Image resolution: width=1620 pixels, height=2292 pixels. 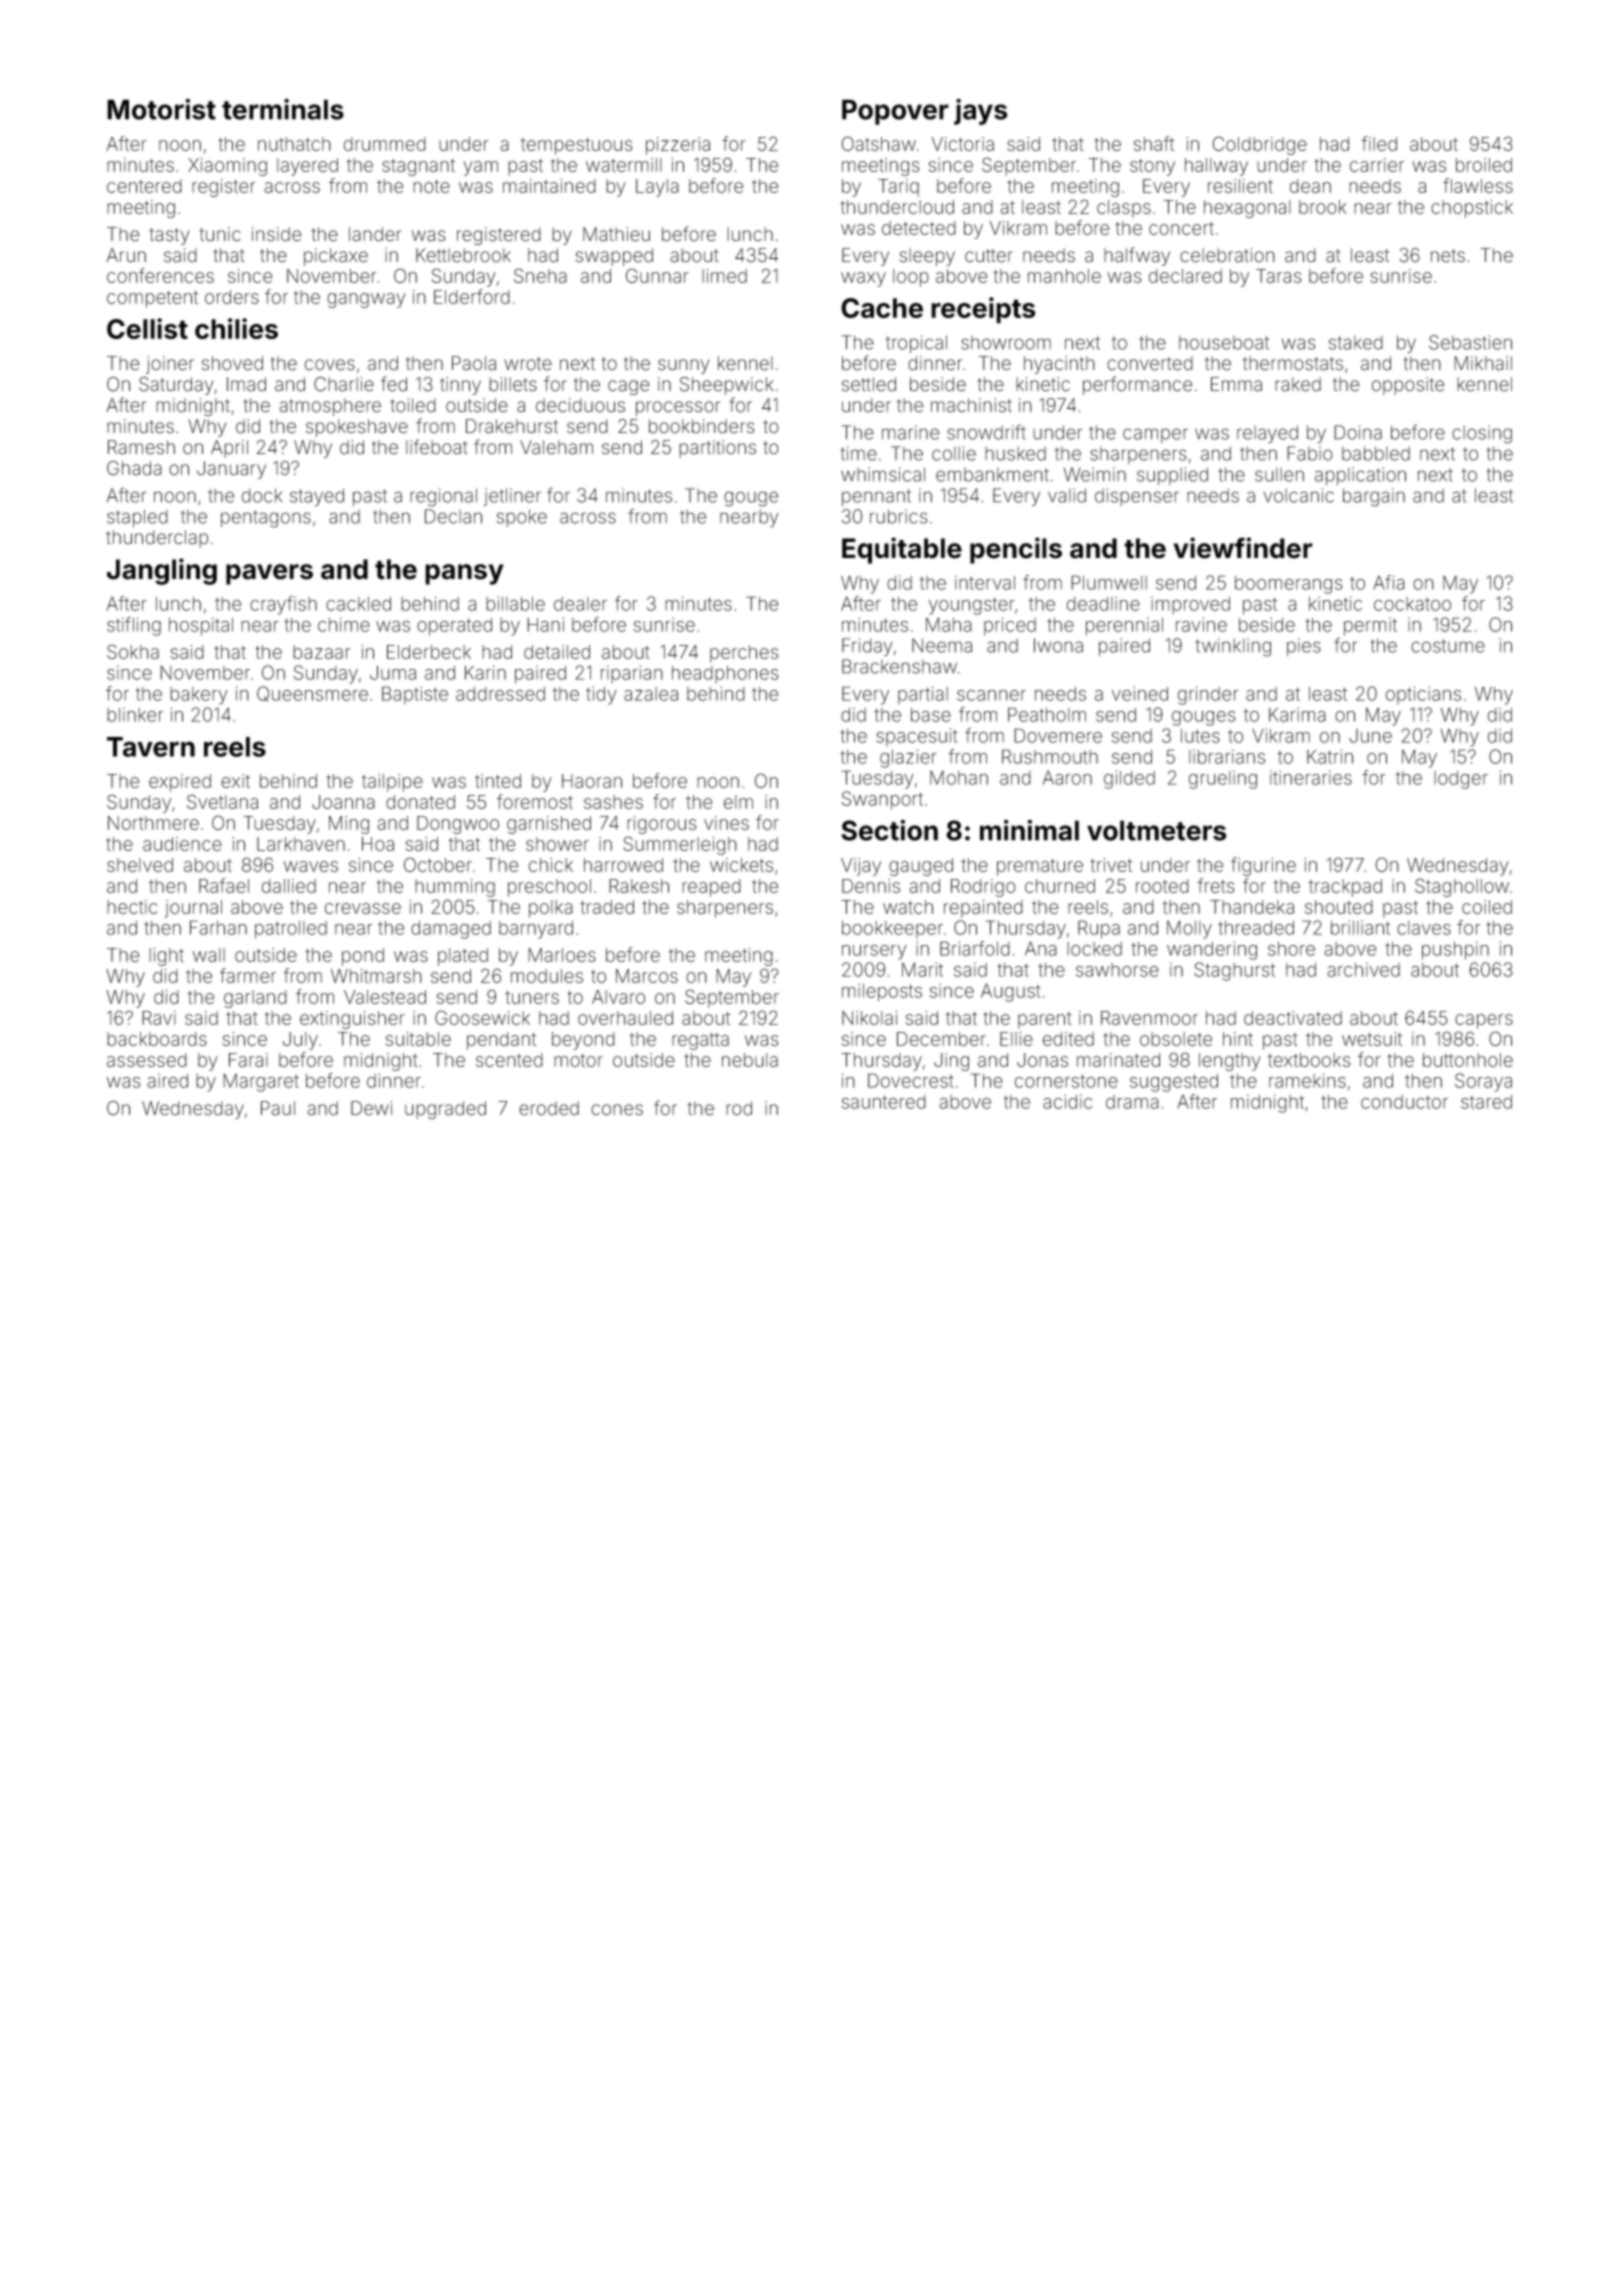 What do you see at coordinates (647, 976) in the image?
I see `Marcos` at bounding box center [647, 976].
